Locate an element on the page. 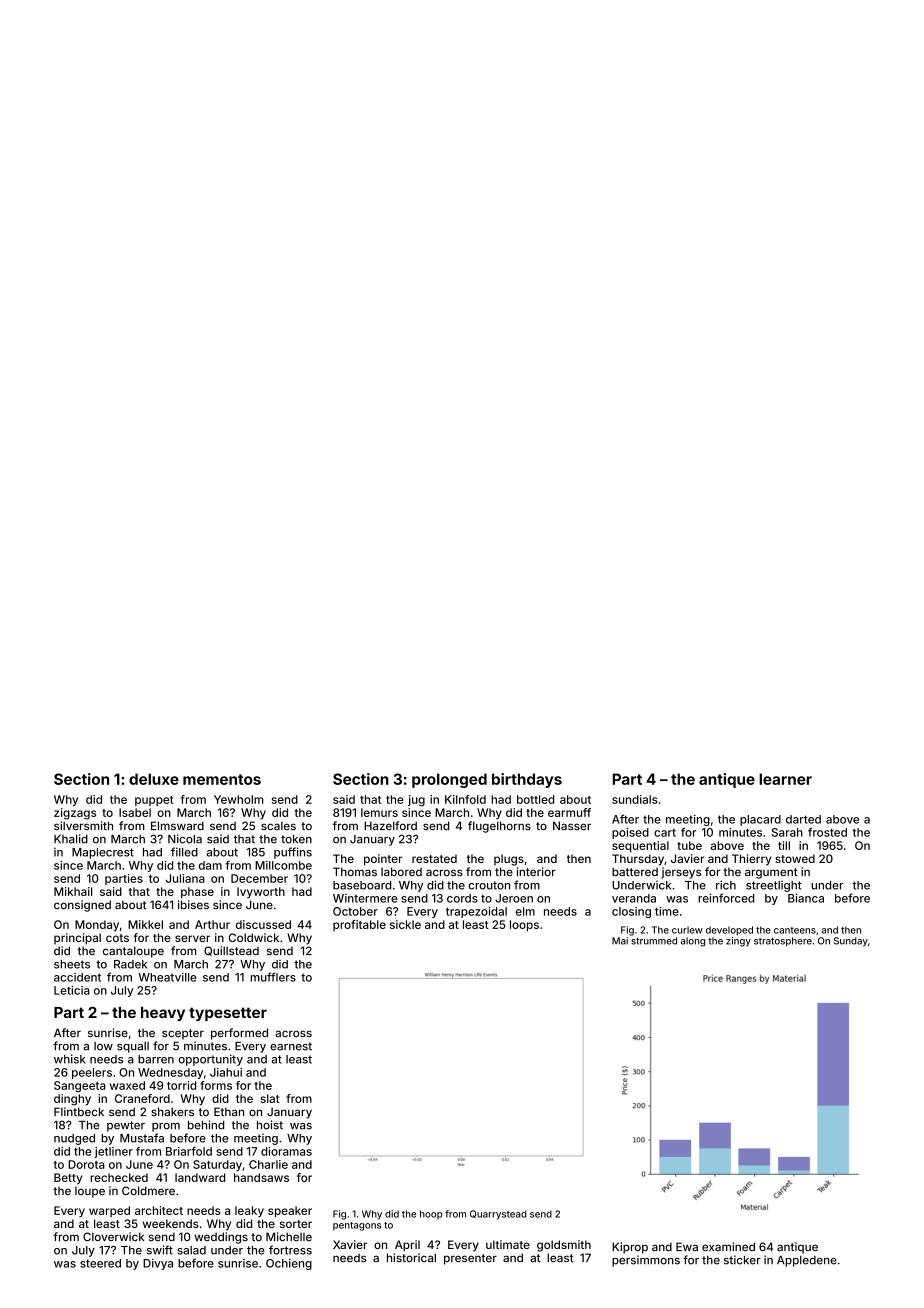 The width and height of the document is (924, 1308). speaker is located at coordinates (290, 1212).
